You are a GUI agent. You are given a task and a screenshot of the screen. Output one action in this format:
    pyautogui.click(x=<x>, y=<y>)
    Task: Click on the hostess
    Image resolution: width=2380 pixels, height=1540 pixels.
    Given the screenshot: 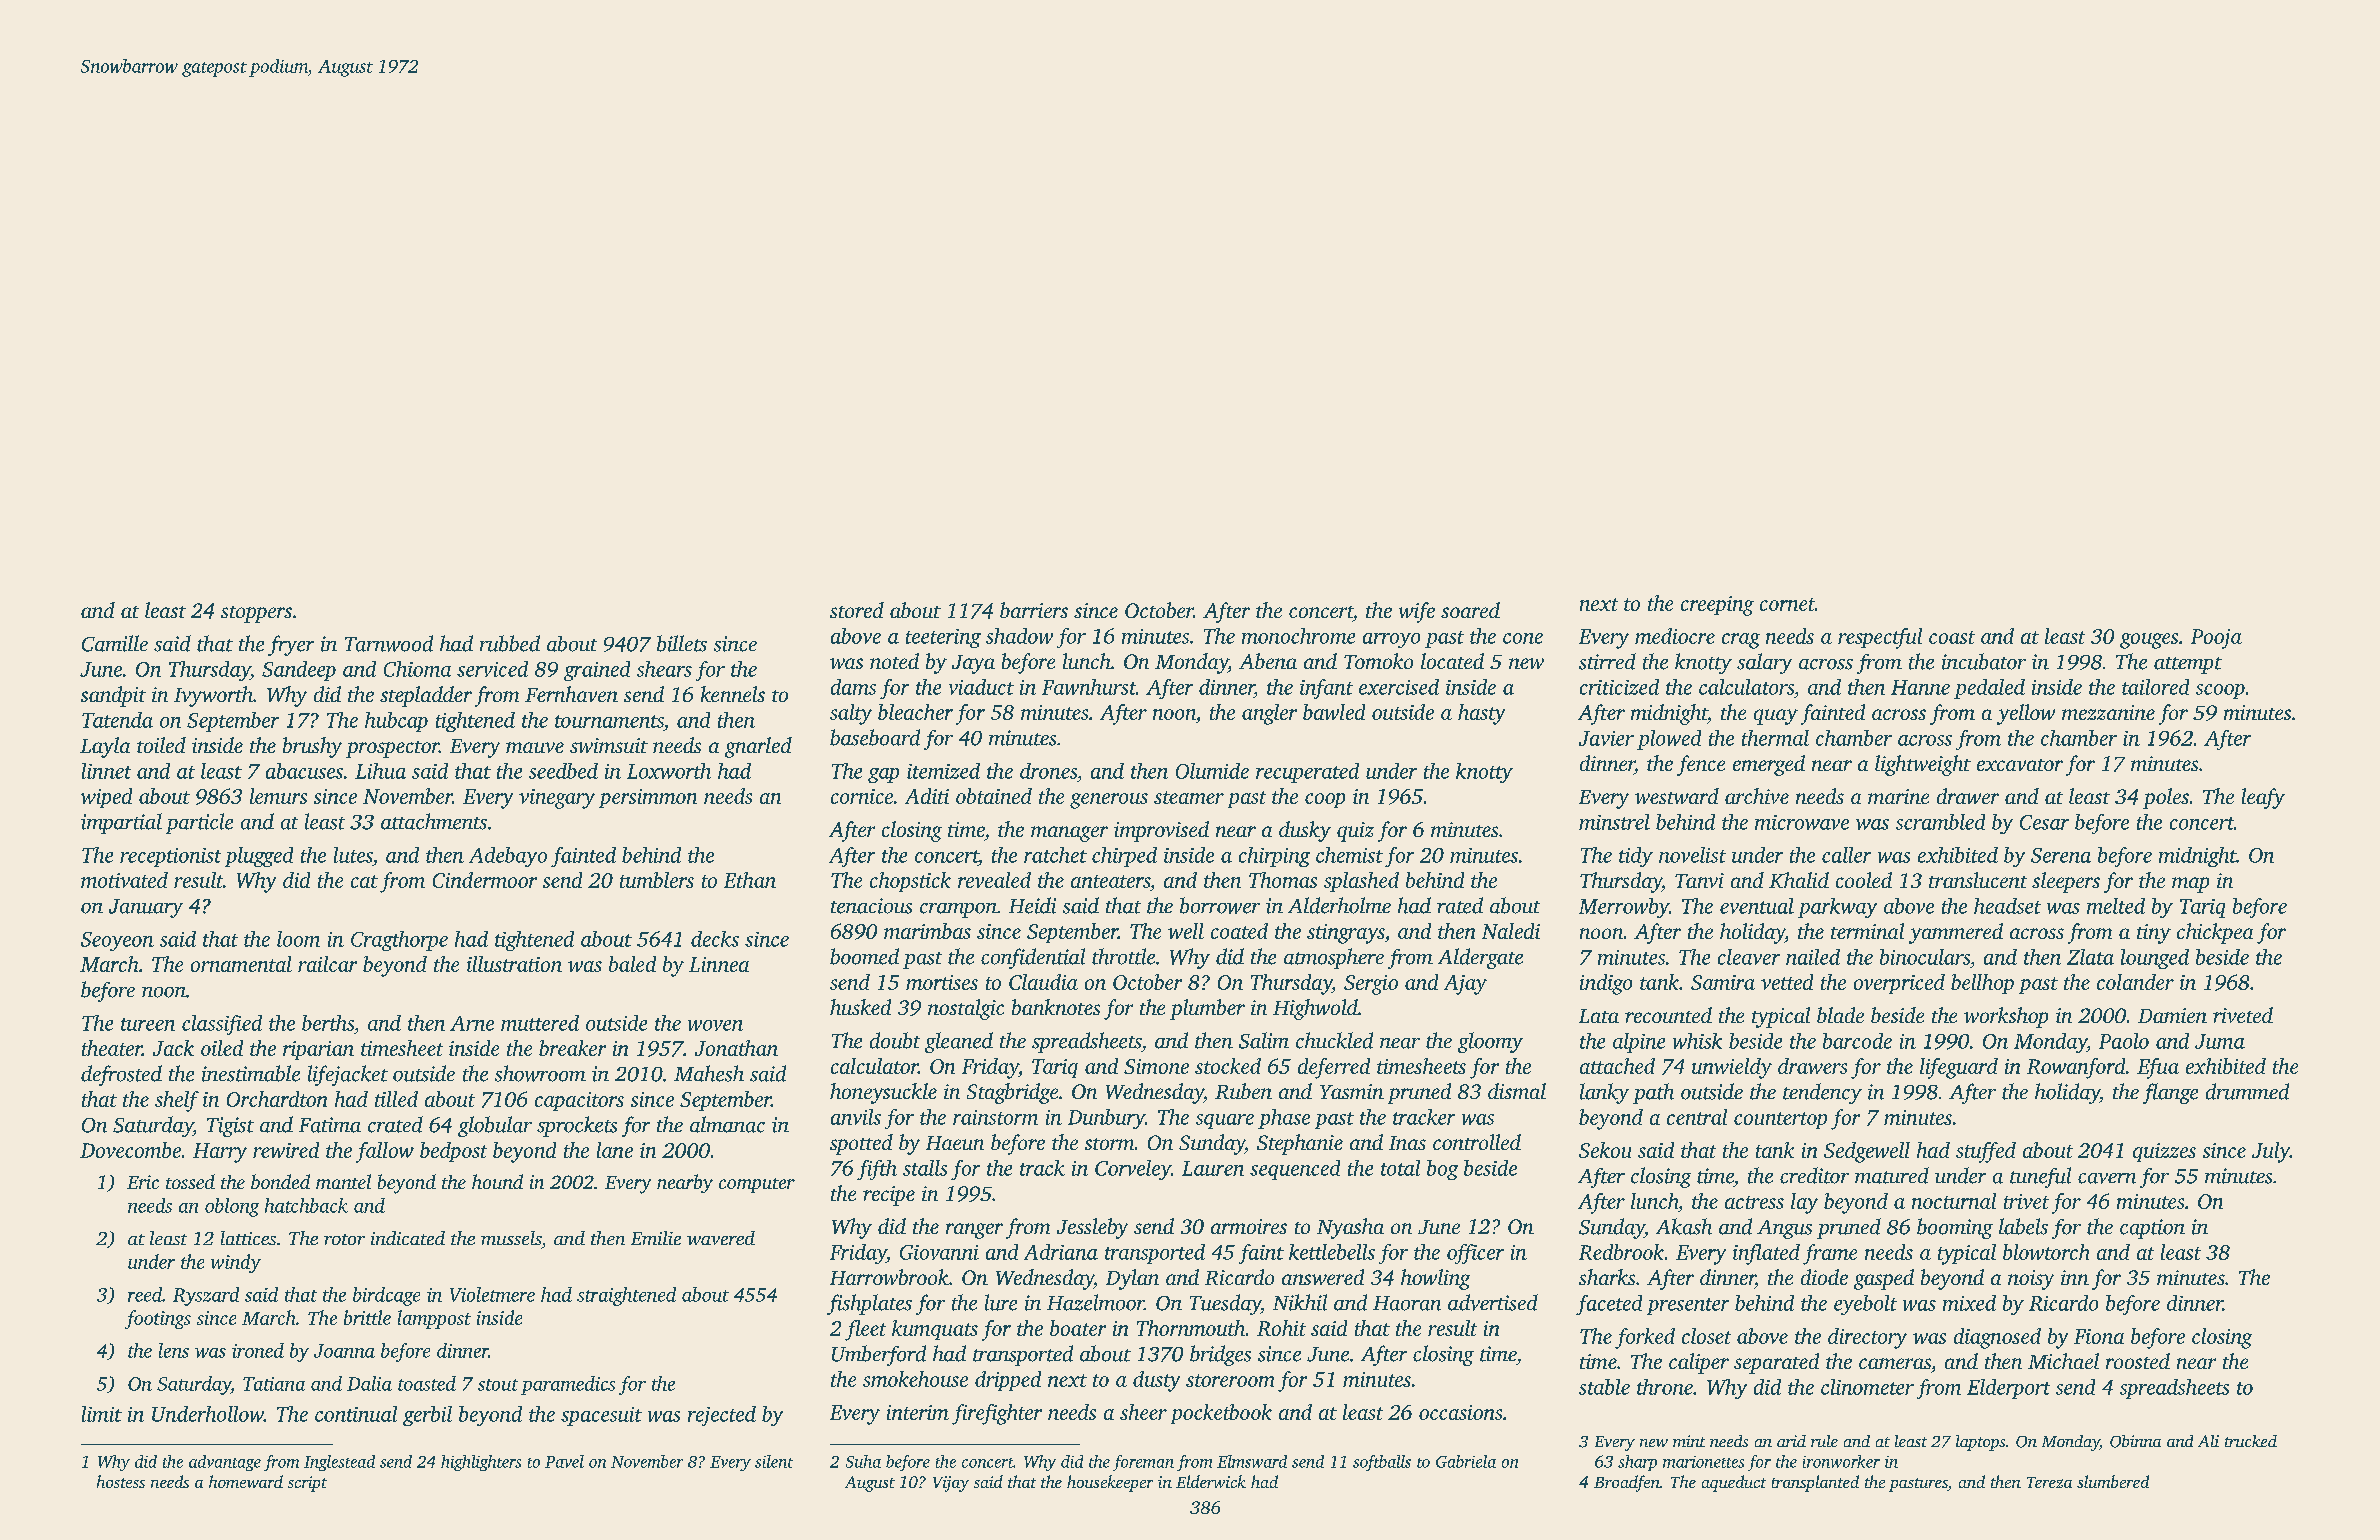 What is the action you would take?
    pyautogui.click(x=121, y=1481)
